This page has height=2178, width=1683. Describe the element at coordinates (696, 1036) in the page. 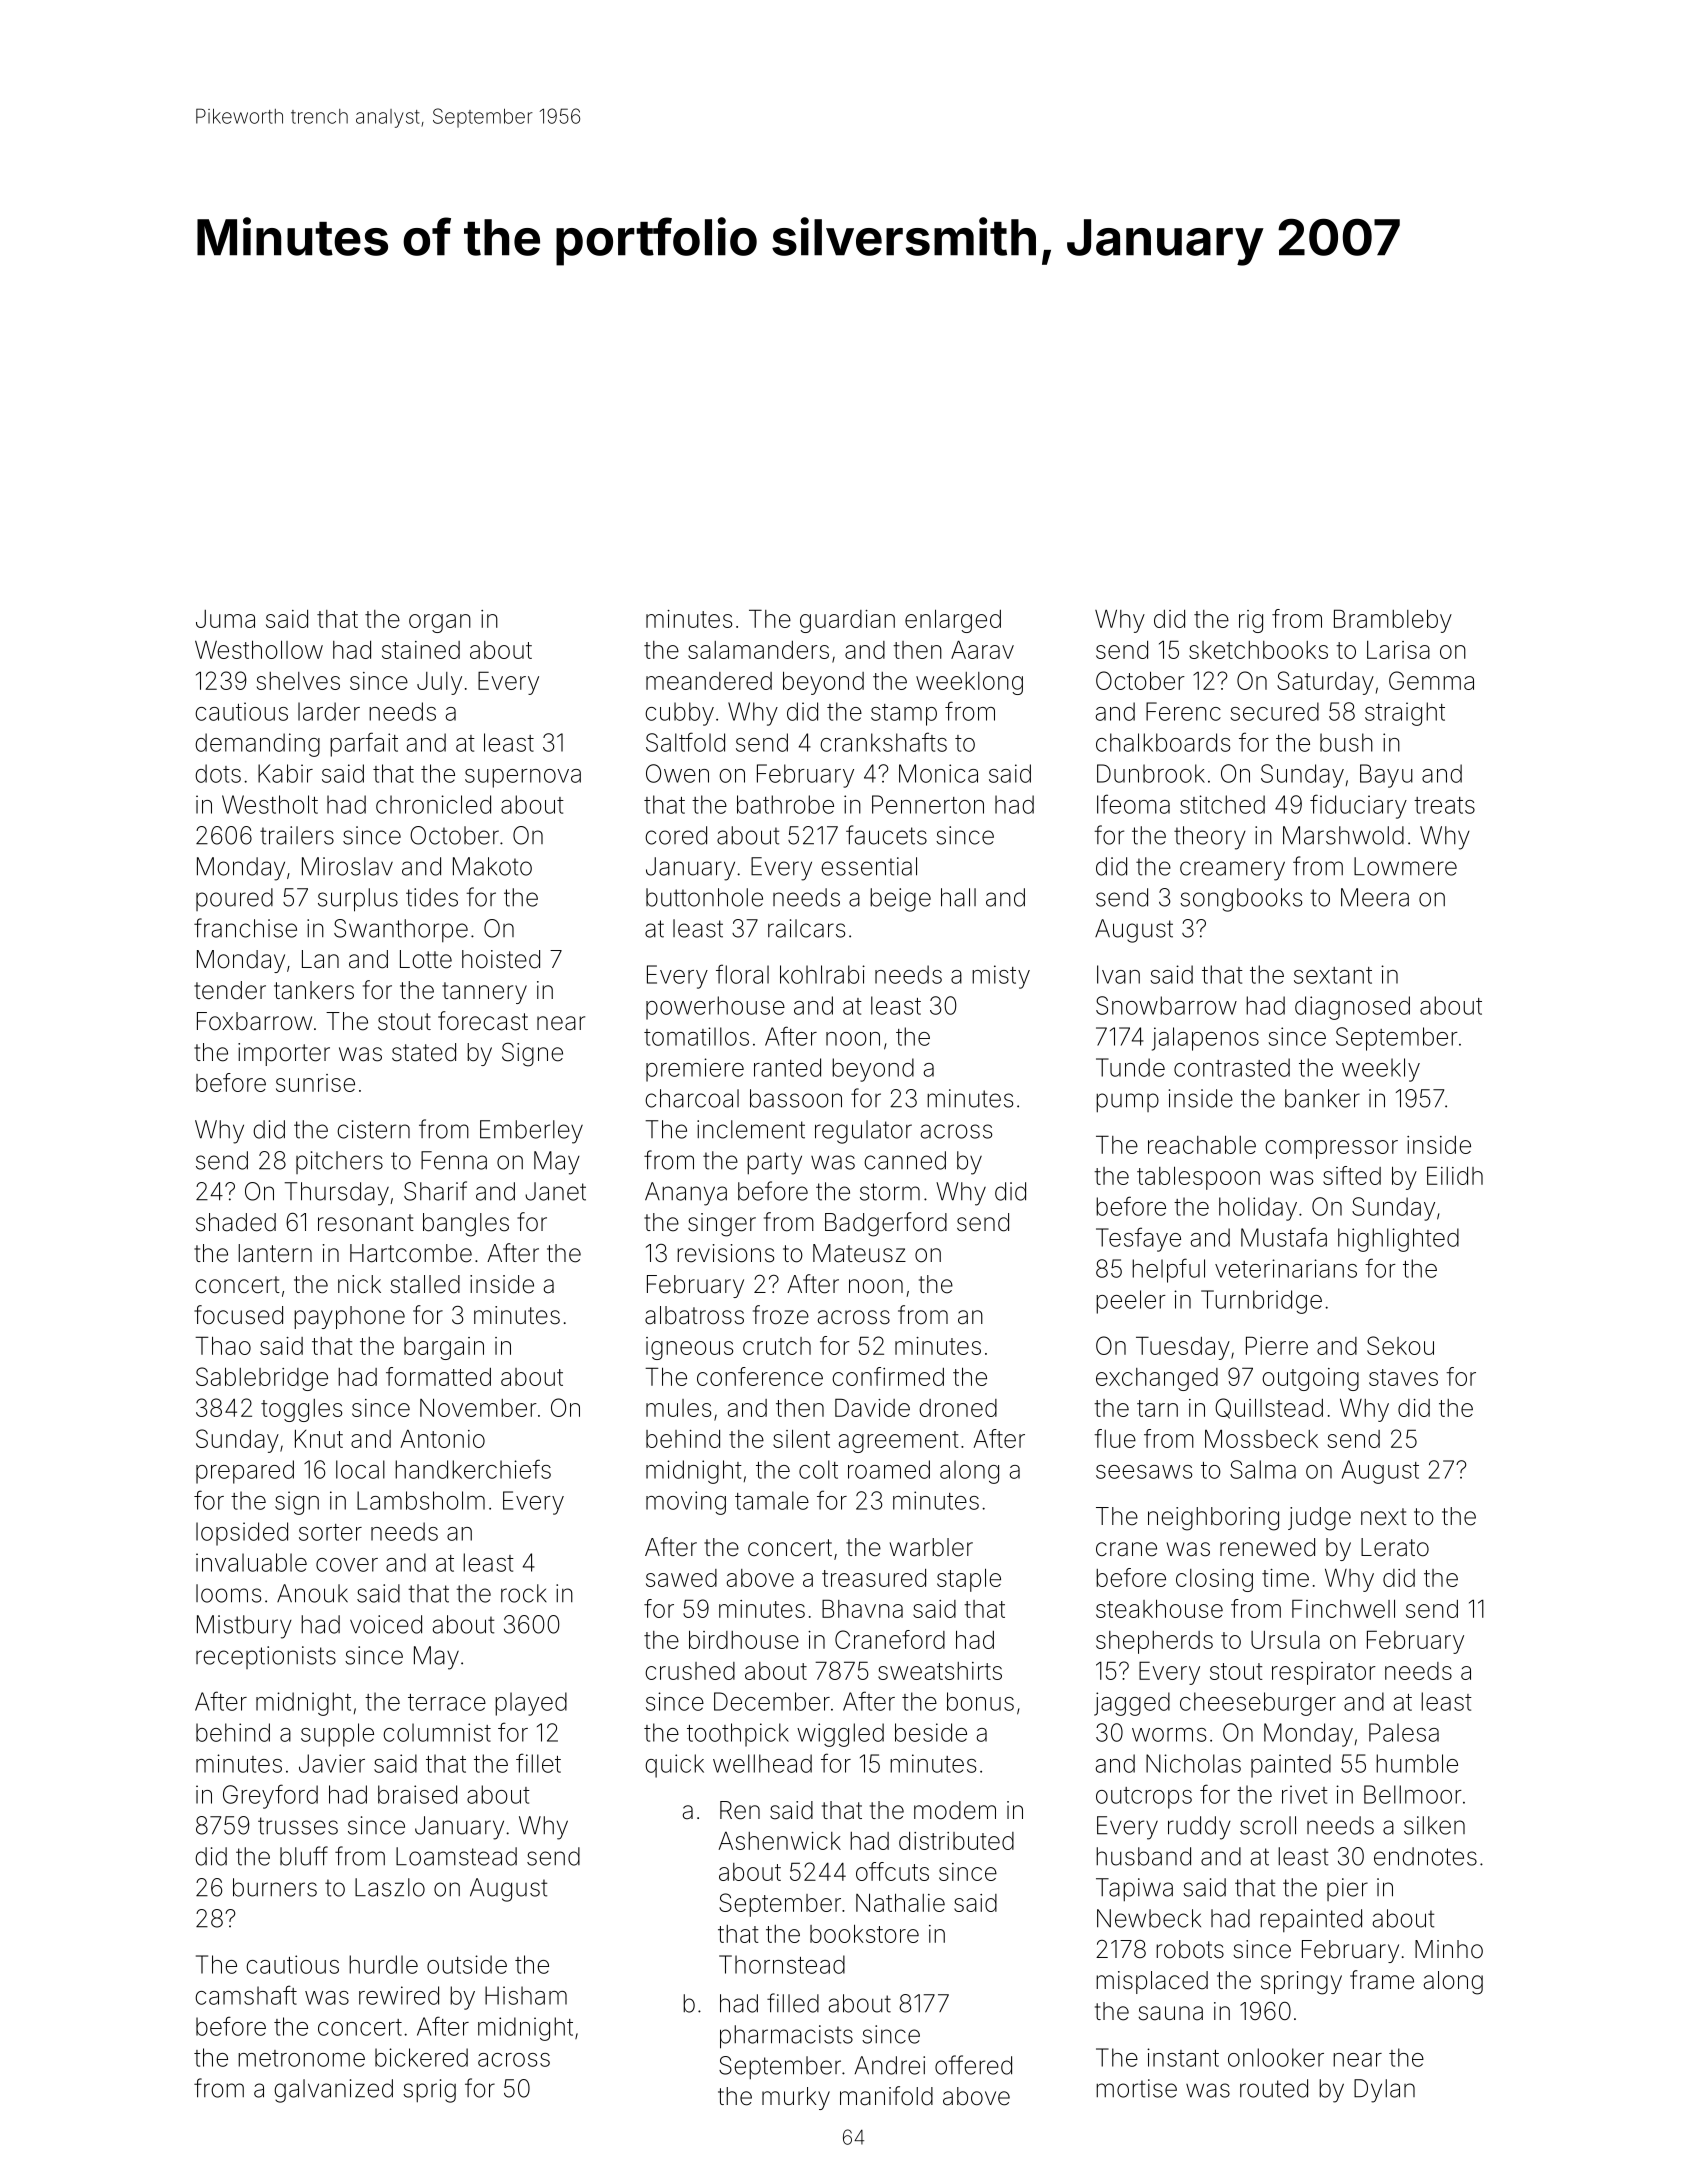

I see `tomatillos` at that location.
